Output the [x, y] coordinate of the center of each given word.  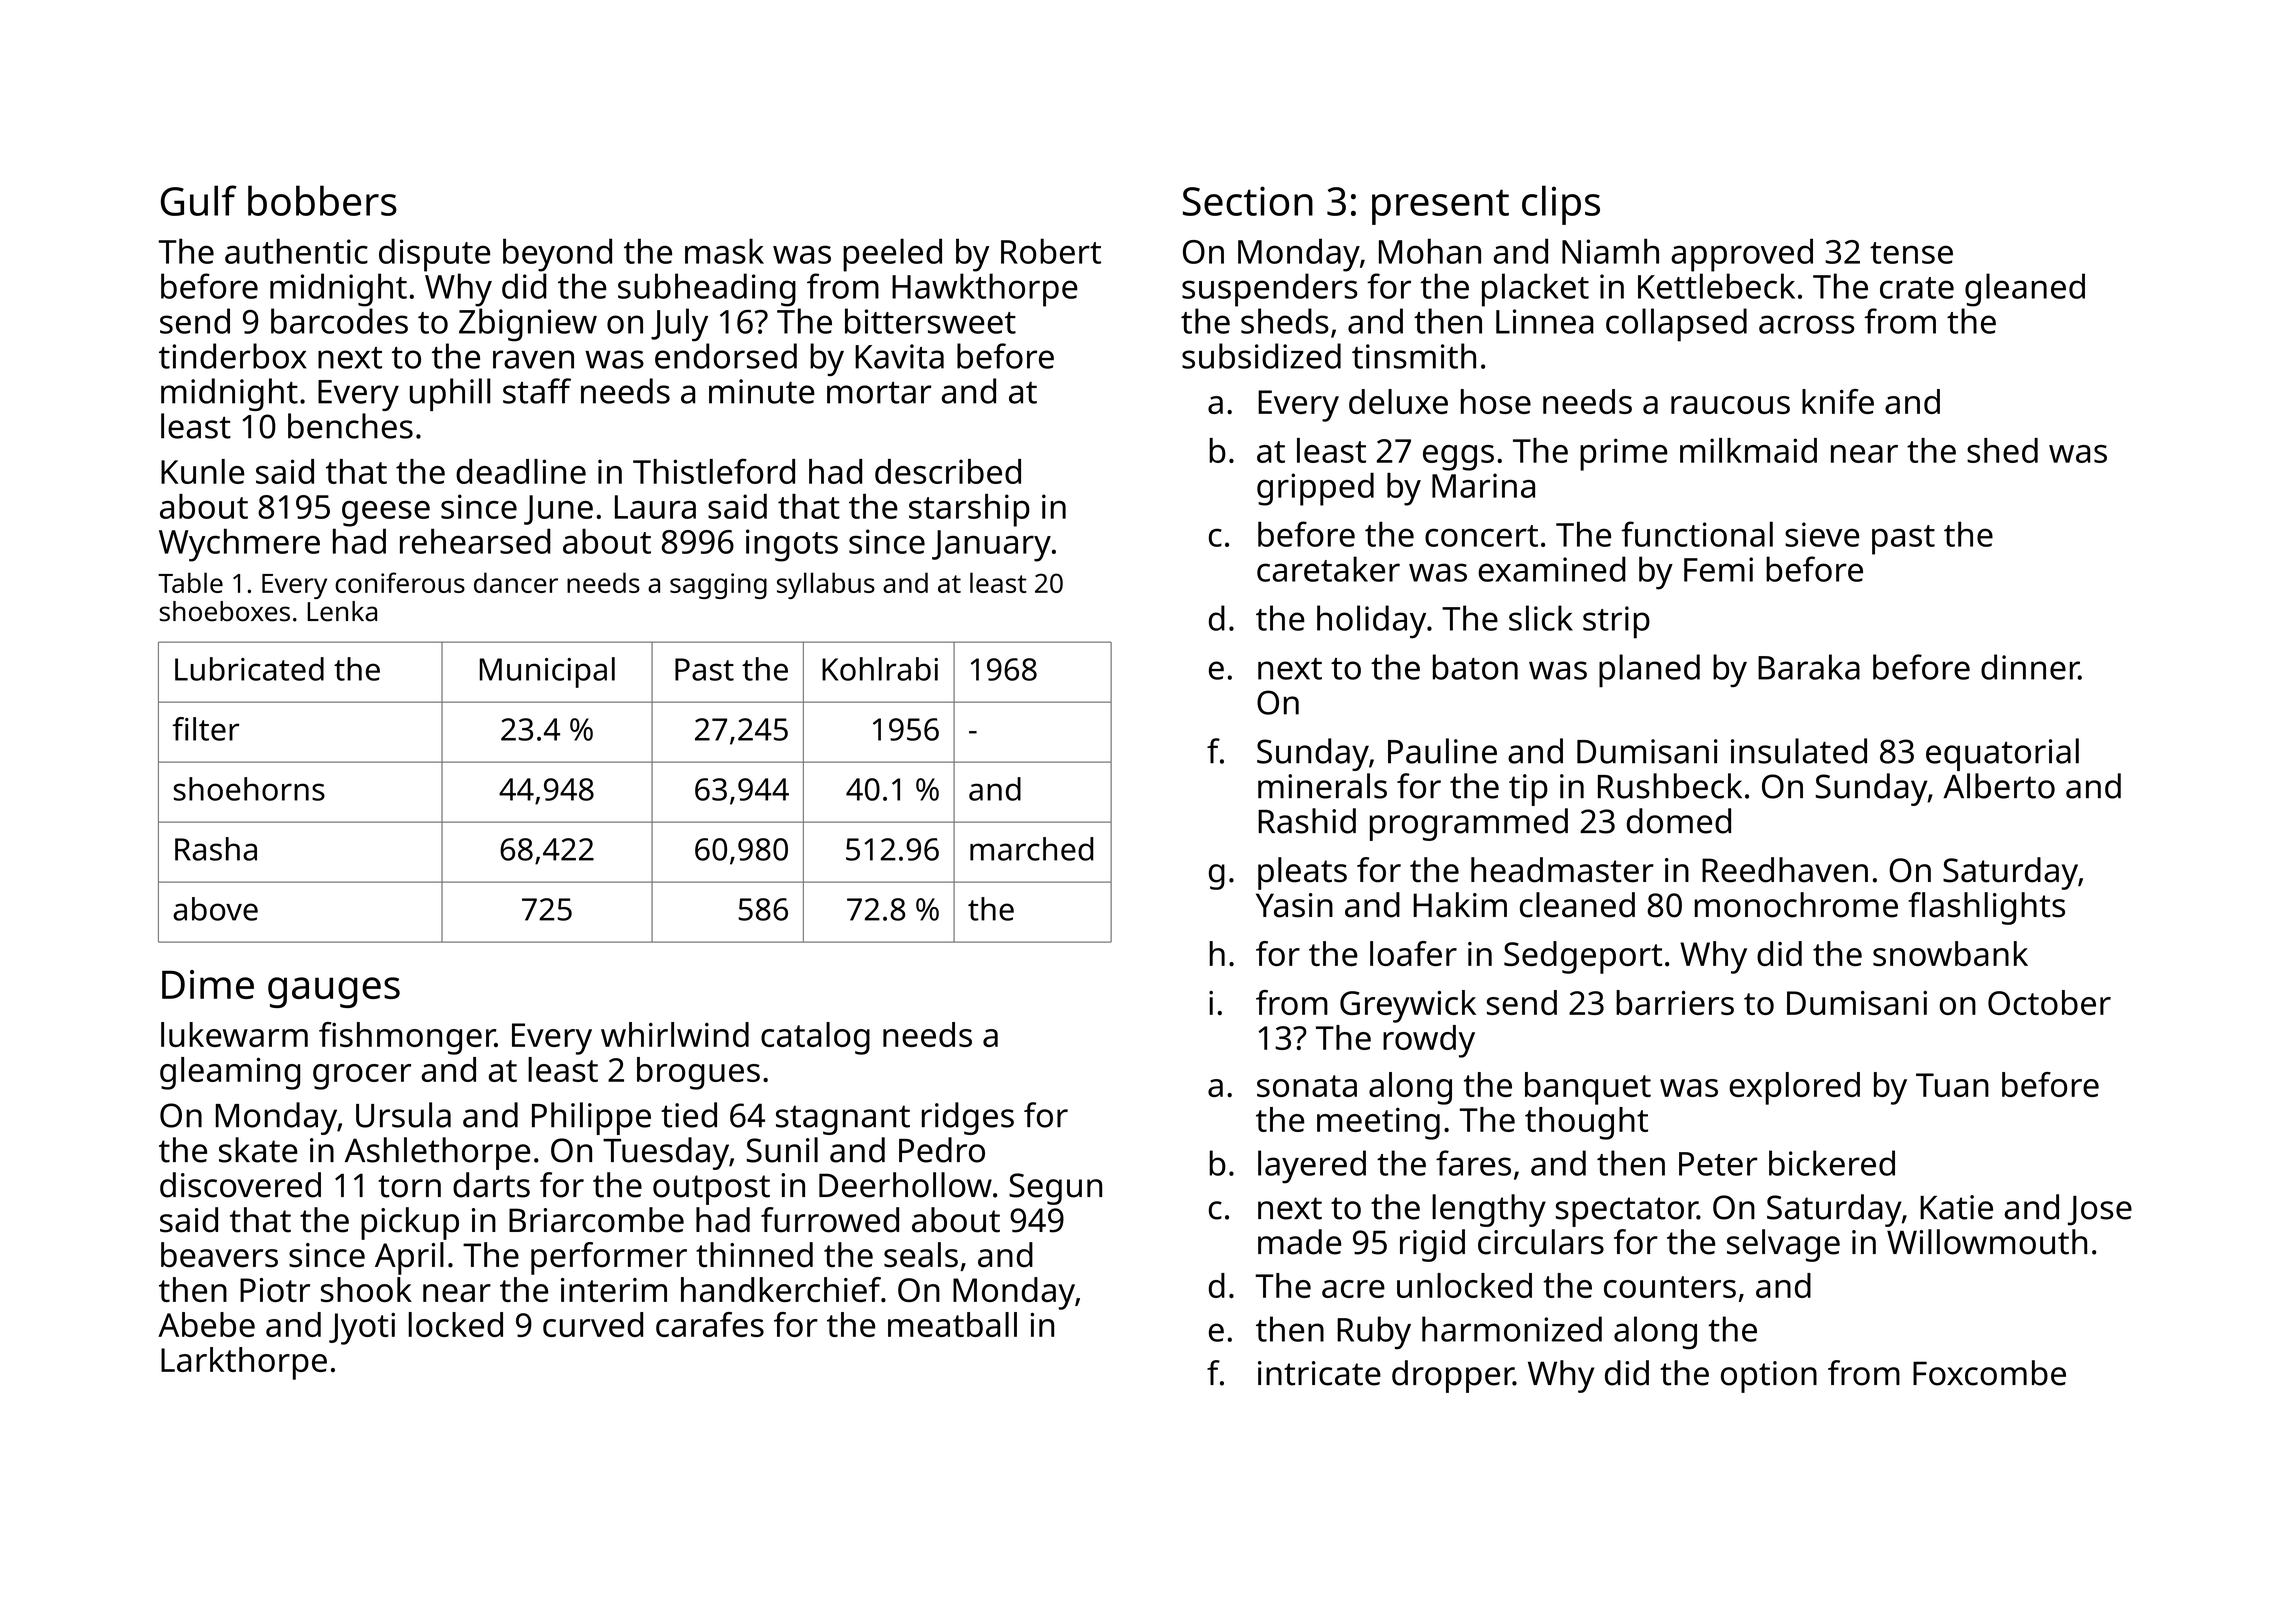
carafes [710, 1324]
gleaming [230, 1073]
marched [1031, 849]
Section [1248, 201]
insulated [1799, 751]
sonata [1307, 1086]
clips [1561, 205]
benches [350, 426]
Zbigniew [528, 325]
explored [1794, 1088]
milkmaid [1748, 450]
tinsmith [1414, 356]
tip [1528, 790]
